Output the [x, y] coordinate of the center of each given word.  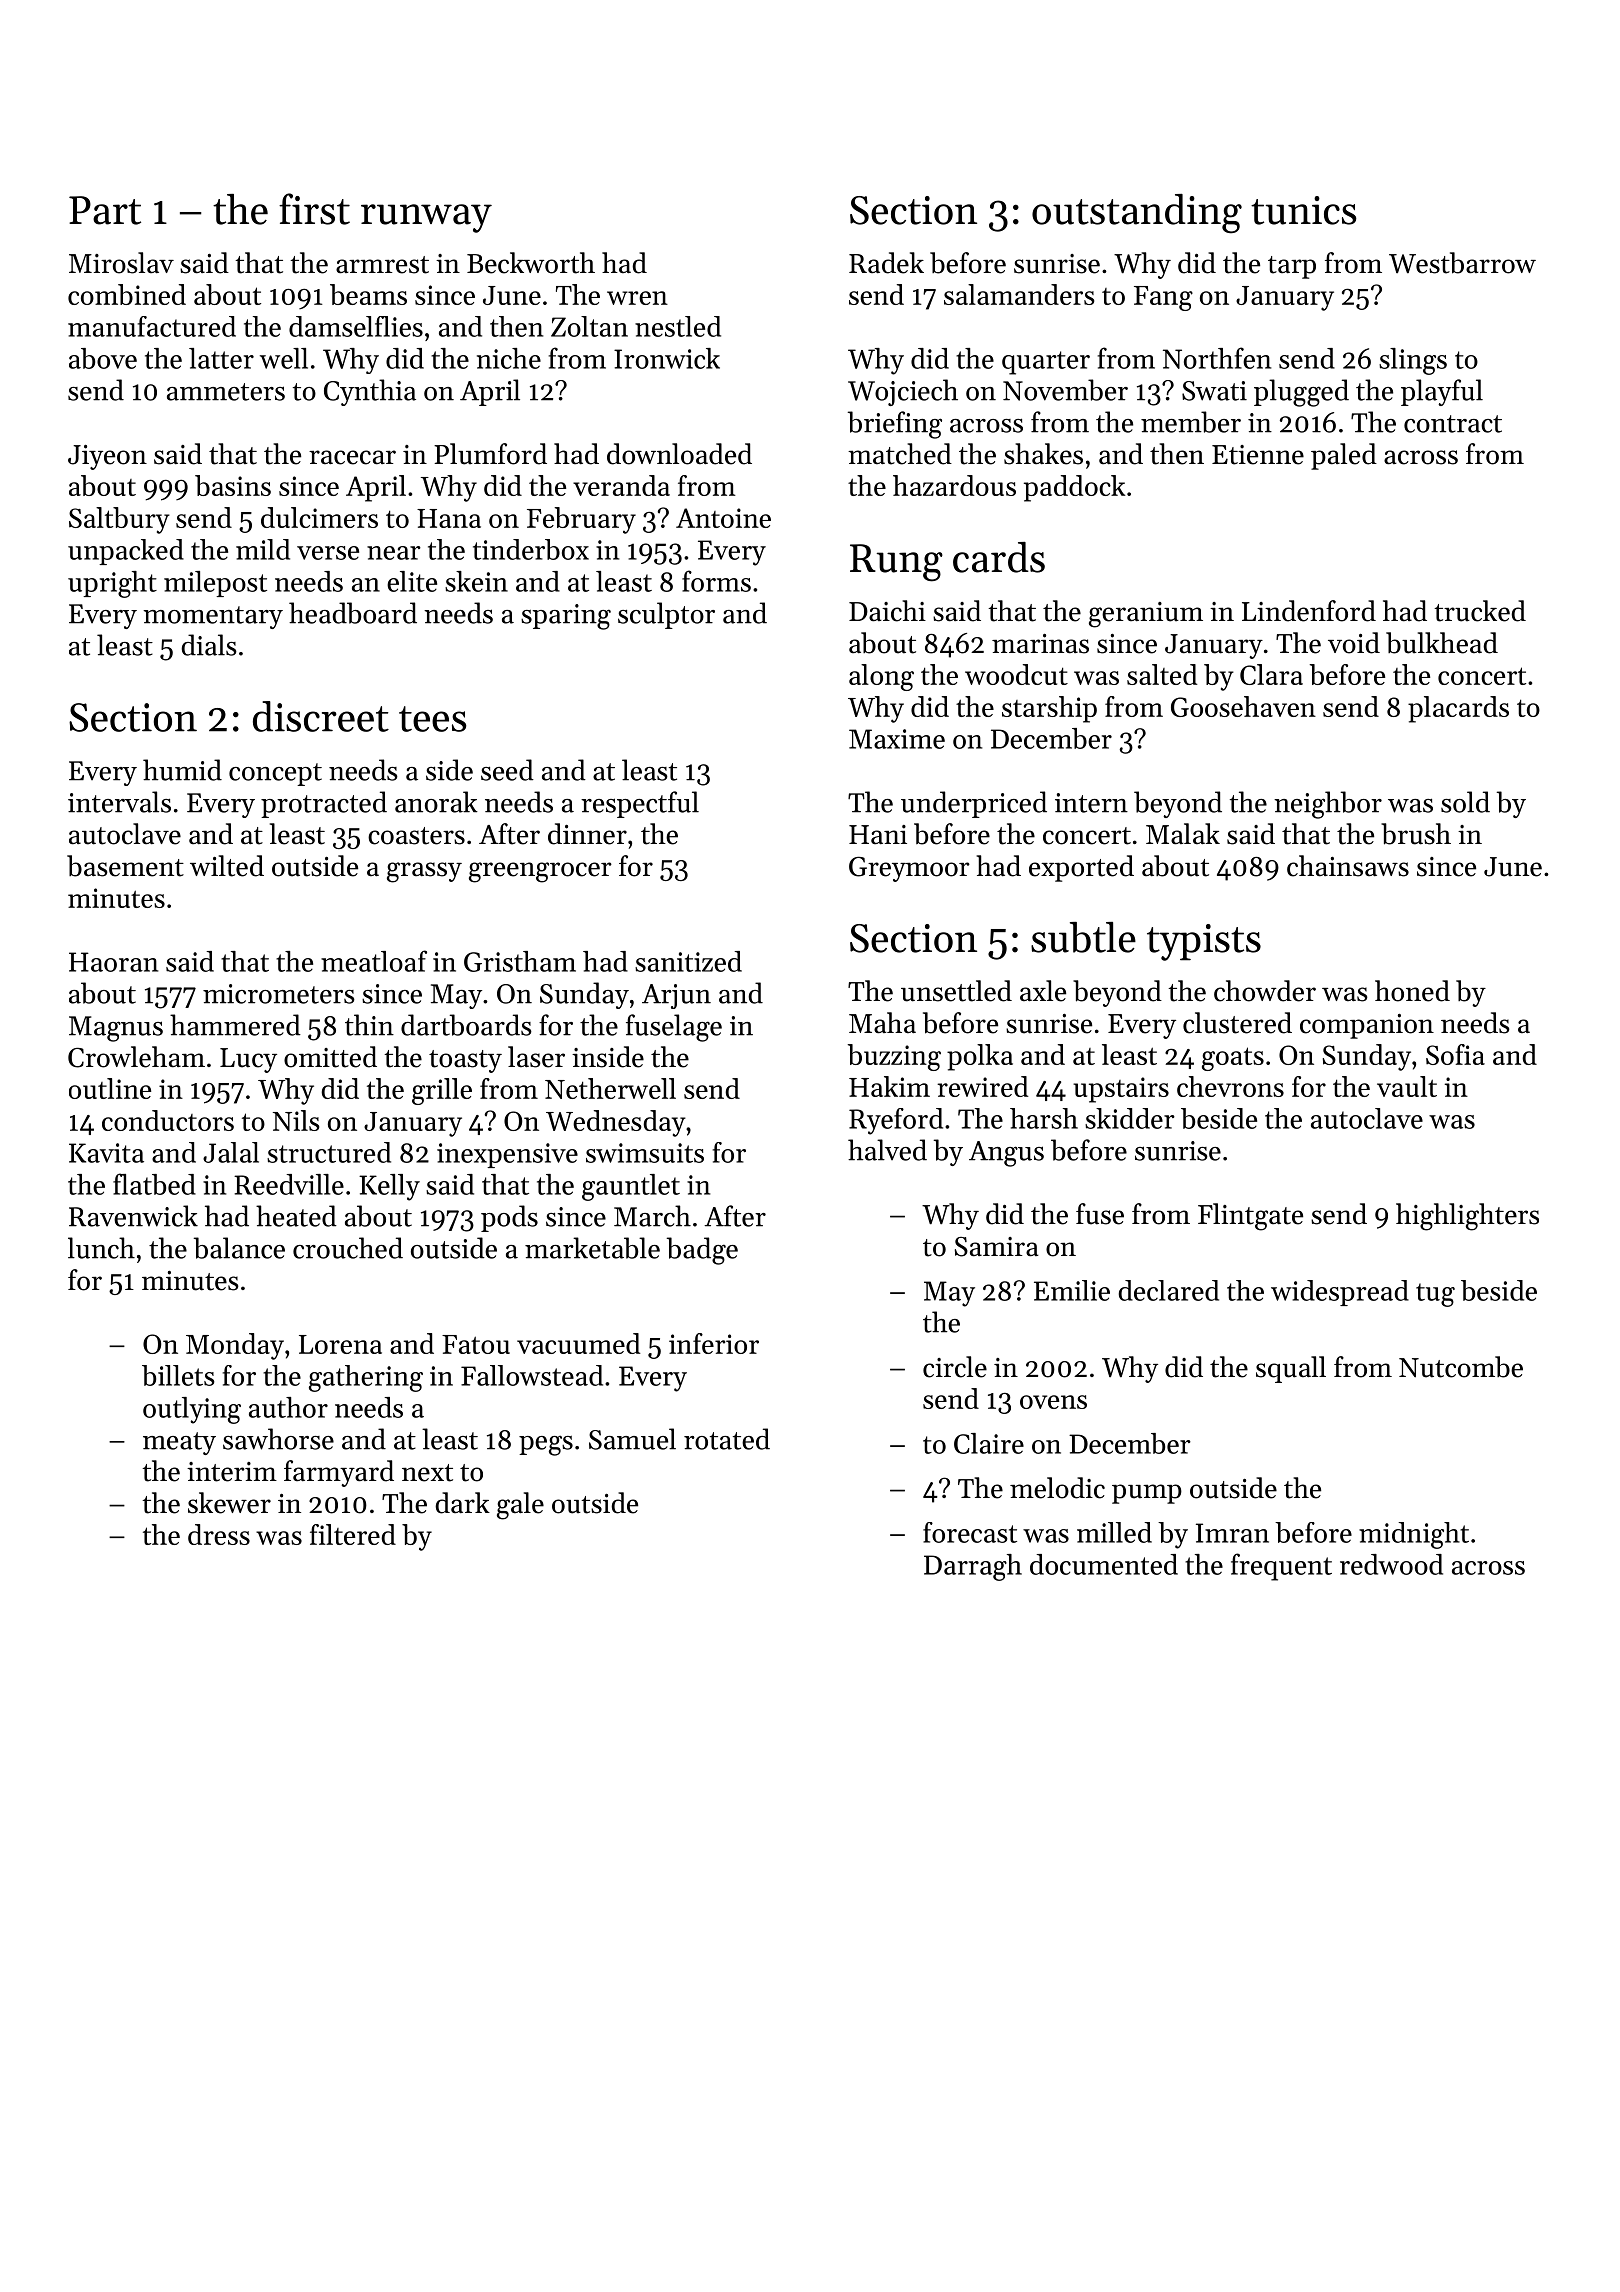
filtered [353, 1534]
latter [221, 358]
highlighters [1467, 1217]
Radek [886, 263]
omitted [330, 1057]
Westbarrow [1462, 263]
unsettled [956, 991]
